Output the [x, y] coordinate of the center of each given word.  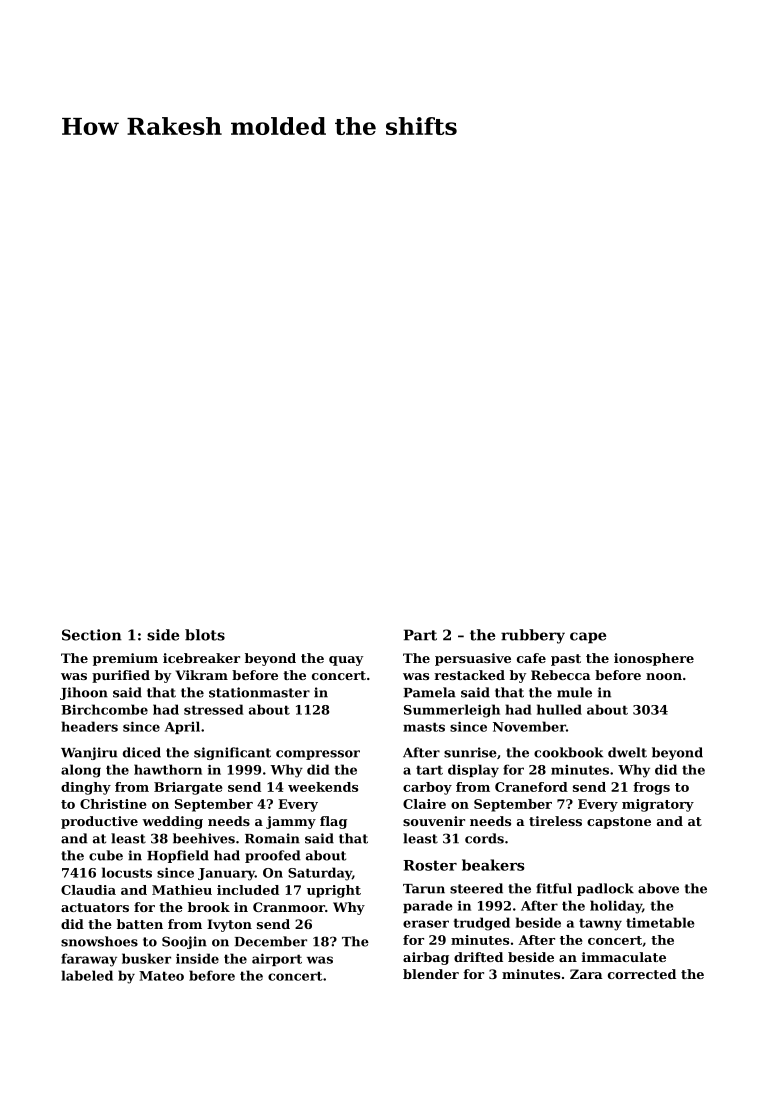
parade [428, 906]
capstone [619, 823]
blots [205, 635]
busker [146, 958]
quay [346, 661]
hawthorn [168, 769]
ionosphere [654, 659]
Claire [424, 804]
